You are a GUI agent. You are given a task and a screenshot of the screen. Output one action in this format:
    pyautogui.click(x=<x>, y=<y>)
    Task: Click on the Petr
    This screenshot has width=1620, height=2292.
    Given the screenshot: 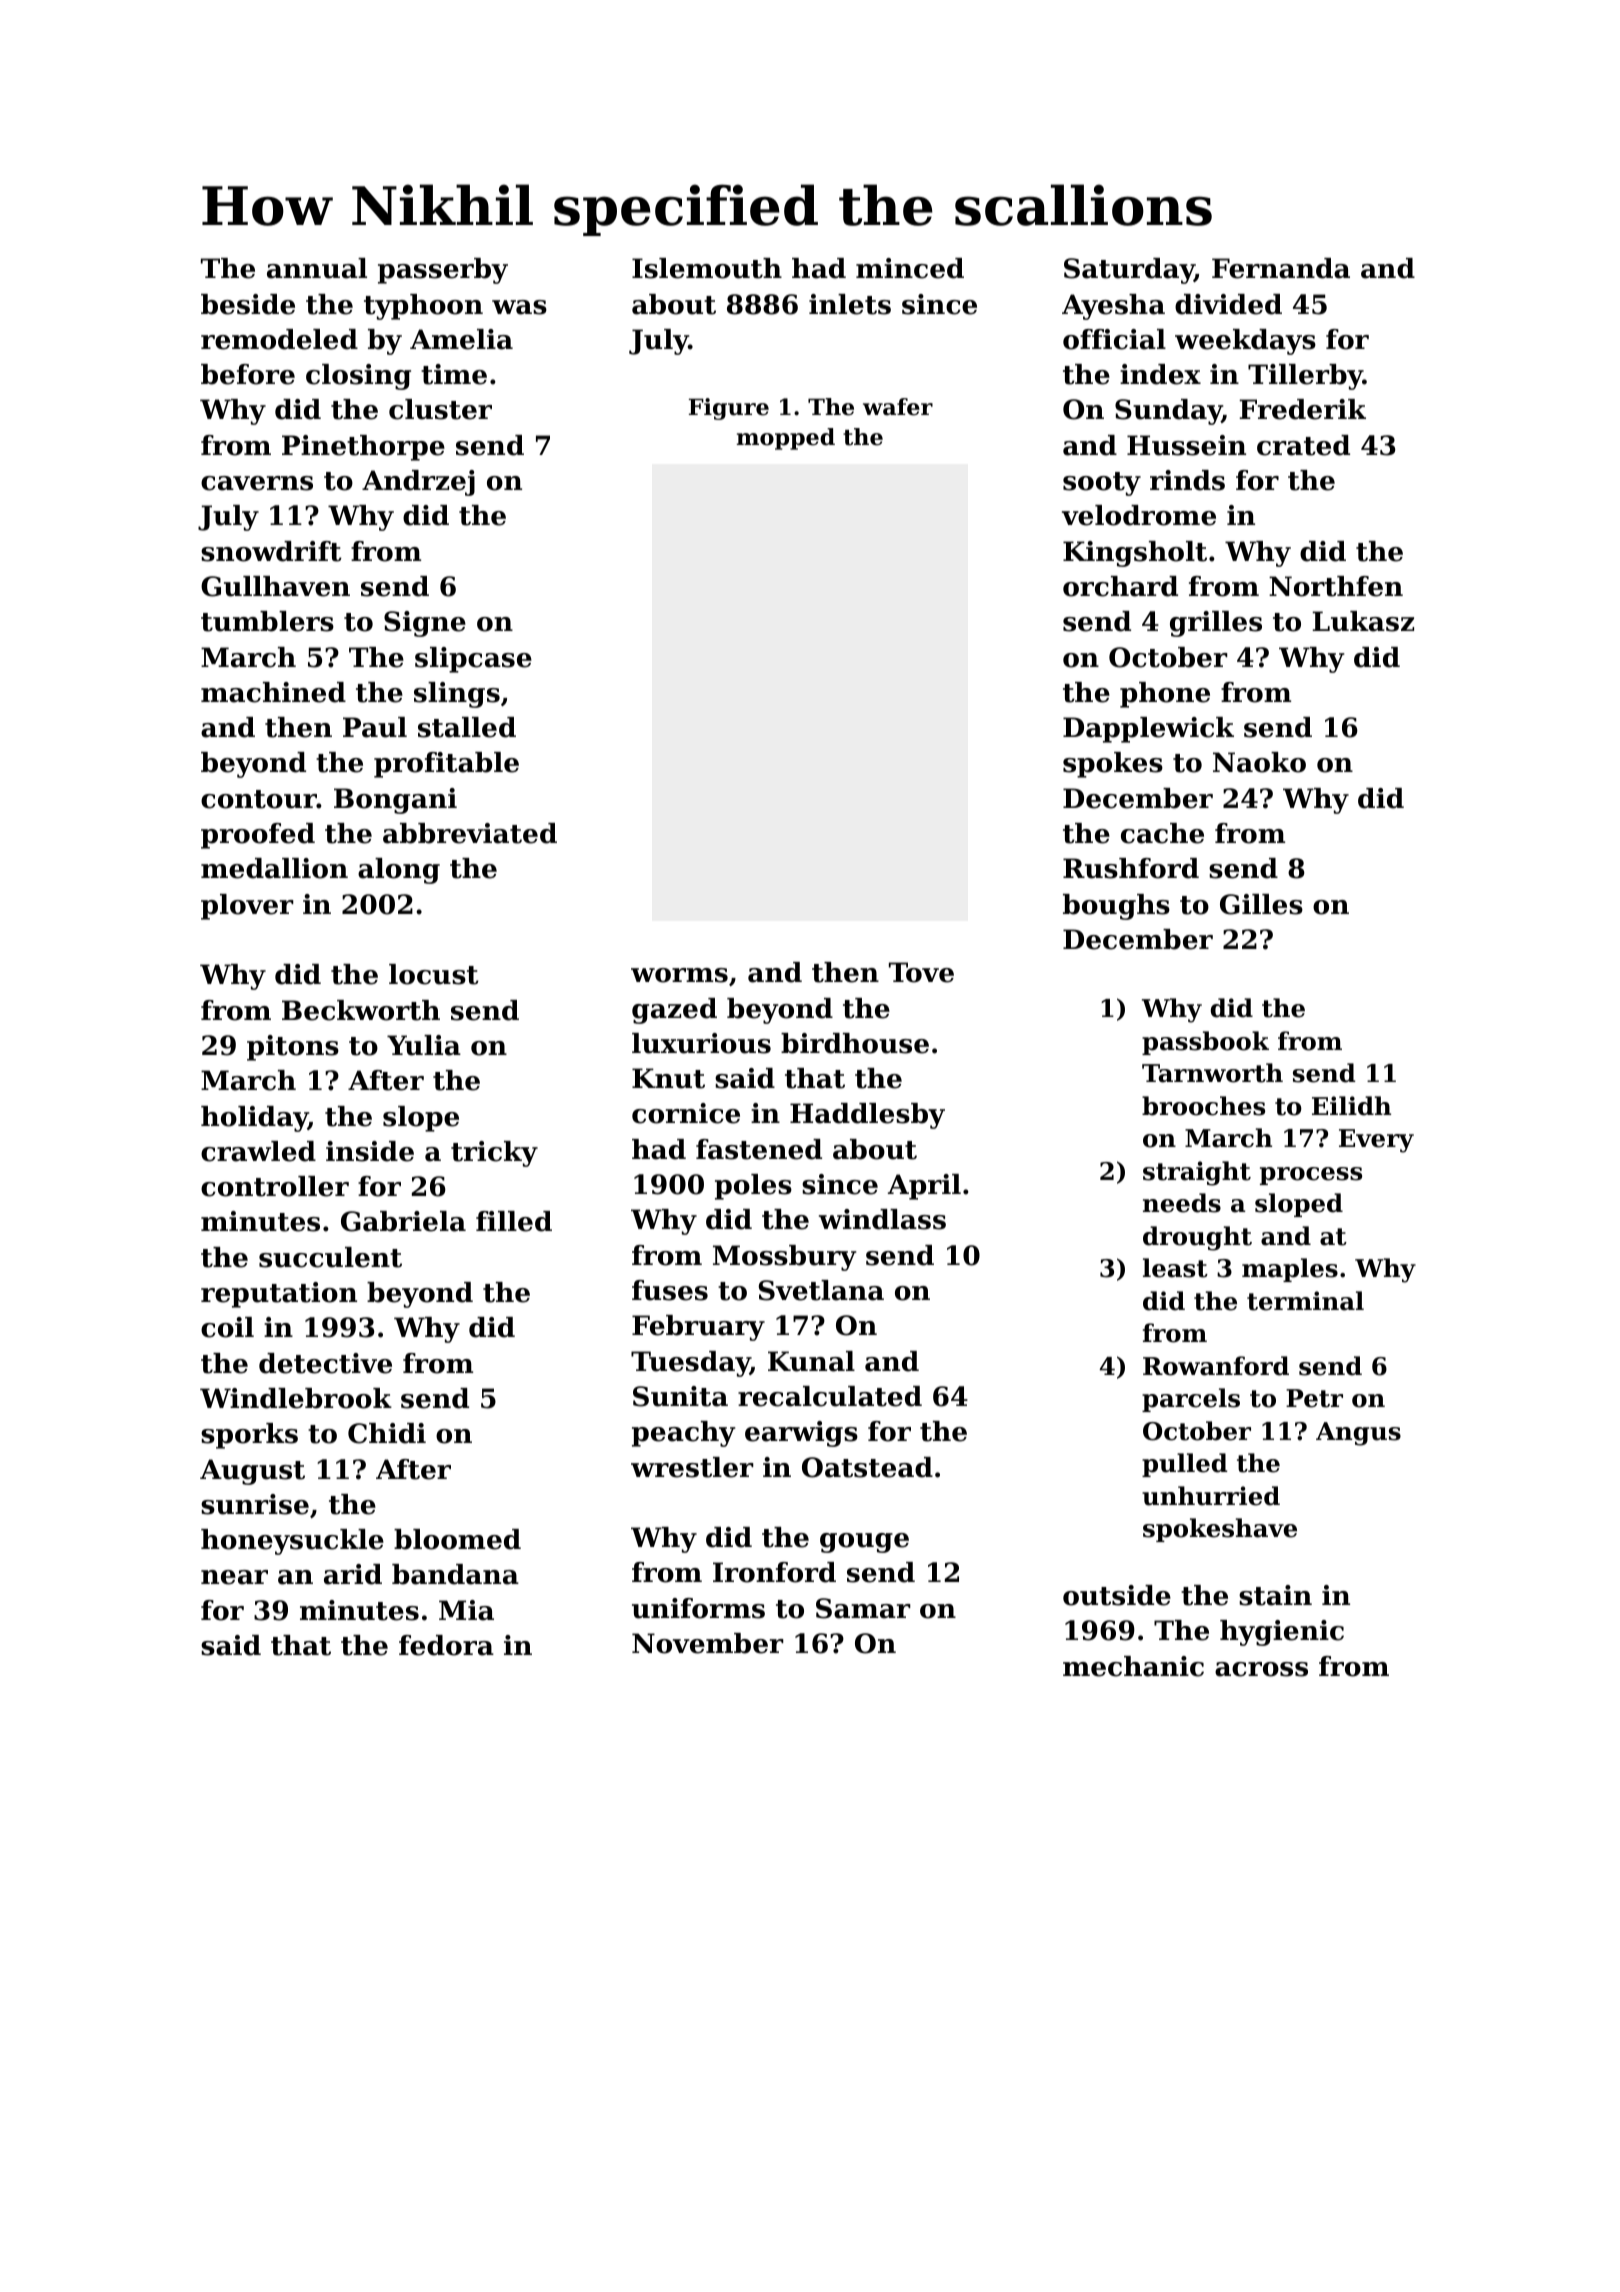 What is the action you would take?
    pyautogui.click(x=1314, y=1398)
